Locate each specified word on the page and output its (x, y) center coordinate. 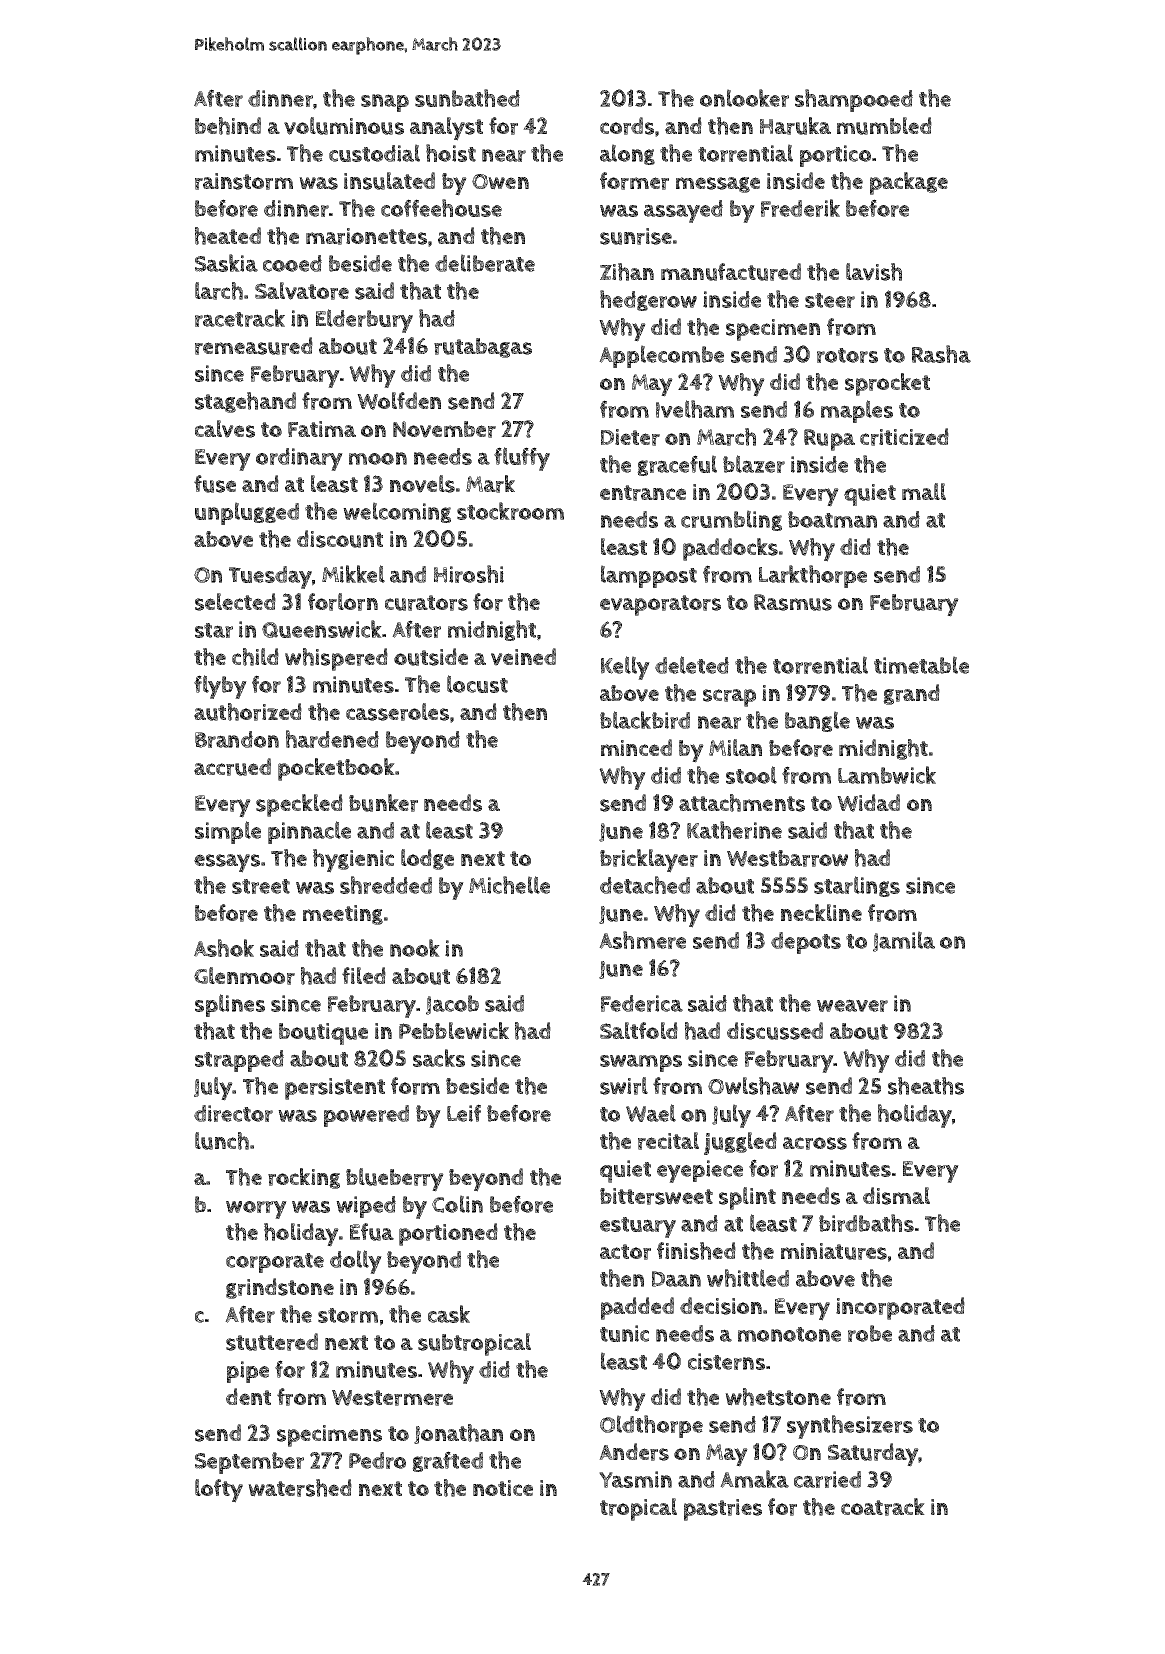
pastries (723, 1510)
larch (219, 291)
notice (503, 1488)
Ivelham (695, 409)
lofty (219, 1491)
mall (924, 491)
